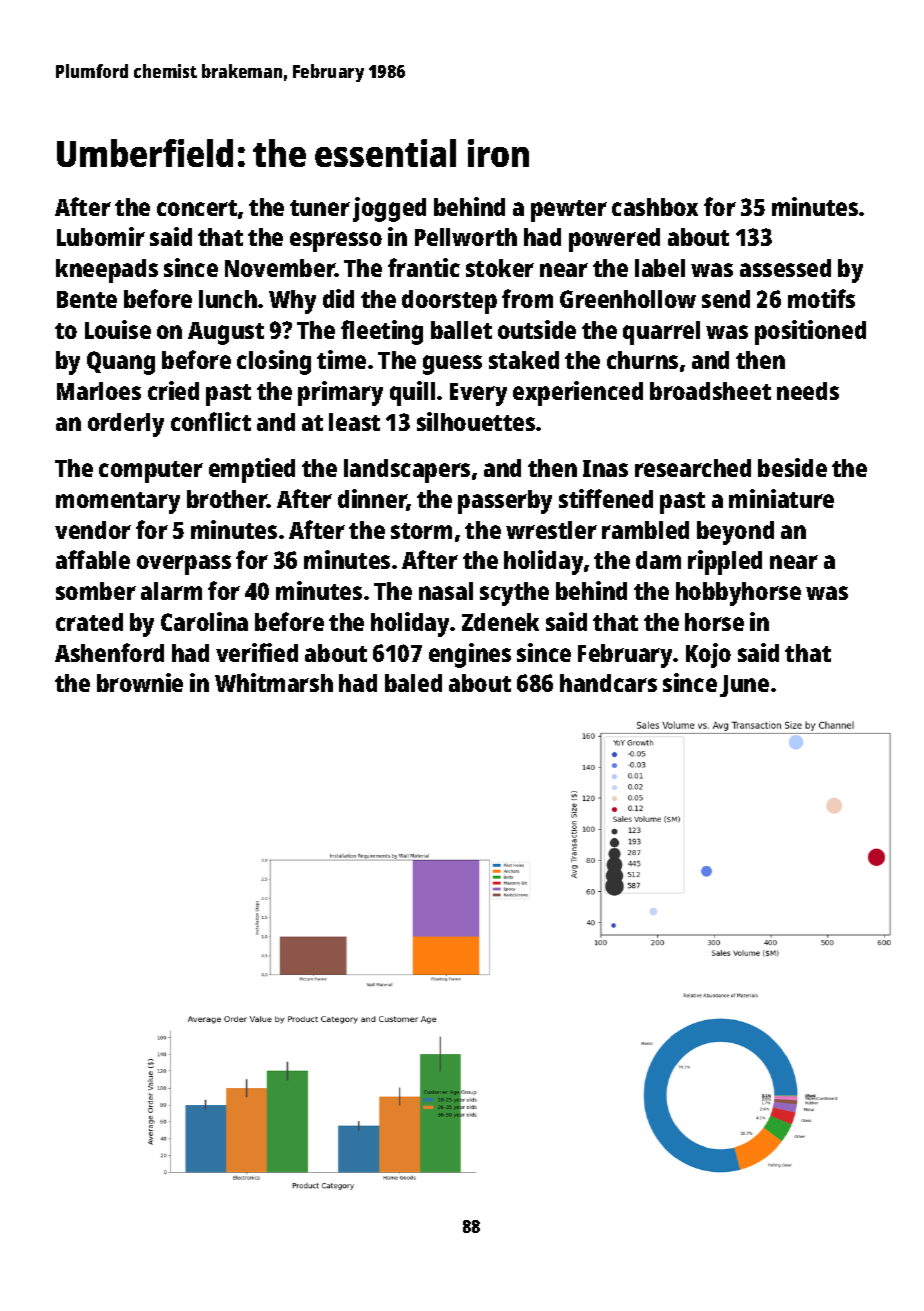 The image size is (924, 1311). I want to click on frantic, so click(424, 267).
